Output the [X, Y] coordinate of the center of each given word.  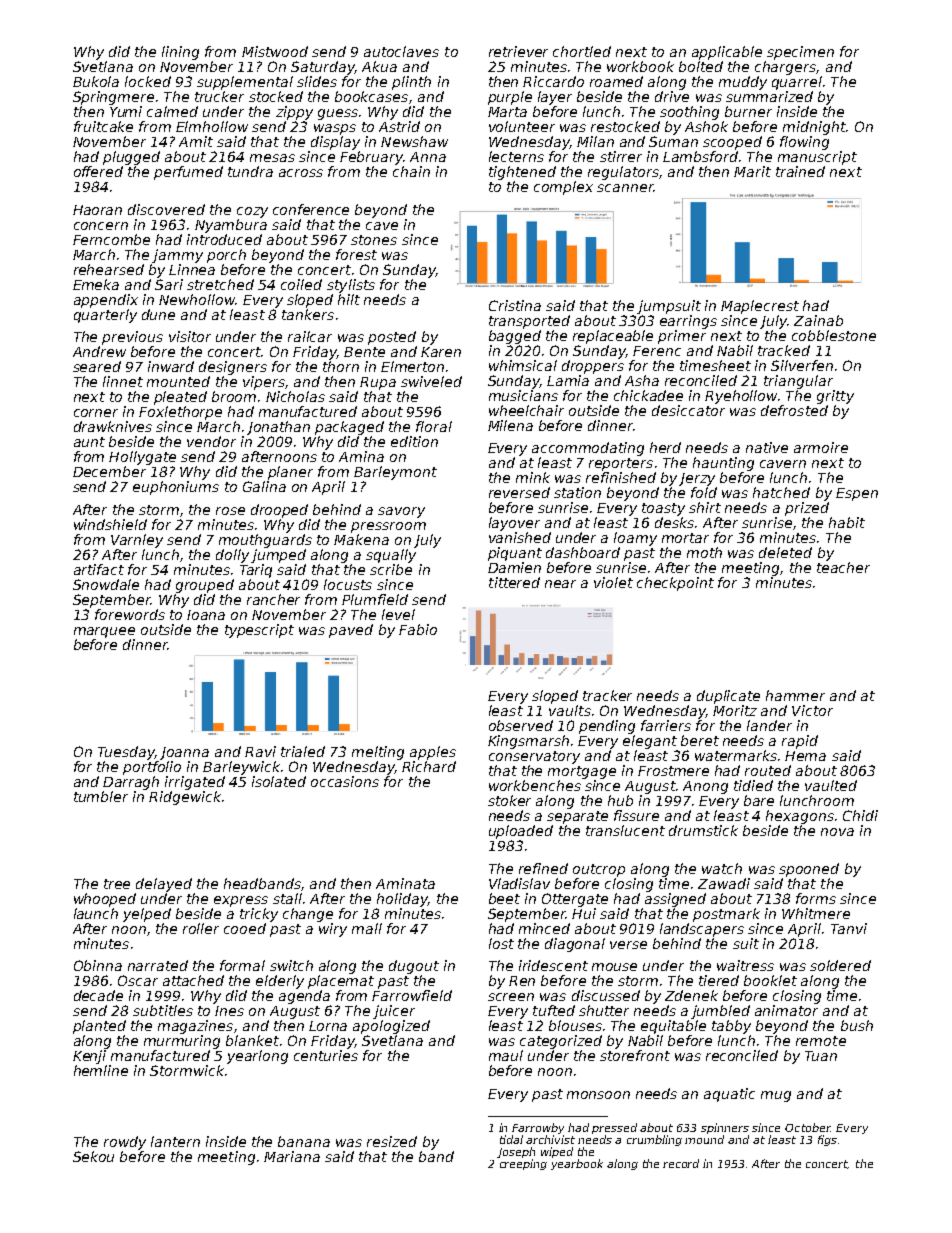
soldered [840, 965]
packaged [349, 428]
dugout [414, 967]
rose [230, 511]
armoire [821, 447]
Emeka [96, 284]
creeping [523, 1164]
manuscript [817, 158]
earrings [688, 322]
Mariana [292, 1156]
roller [201, 928]
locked [148, 81]
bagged [515, 337]
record [681, 1163]
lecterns [516, 156]
